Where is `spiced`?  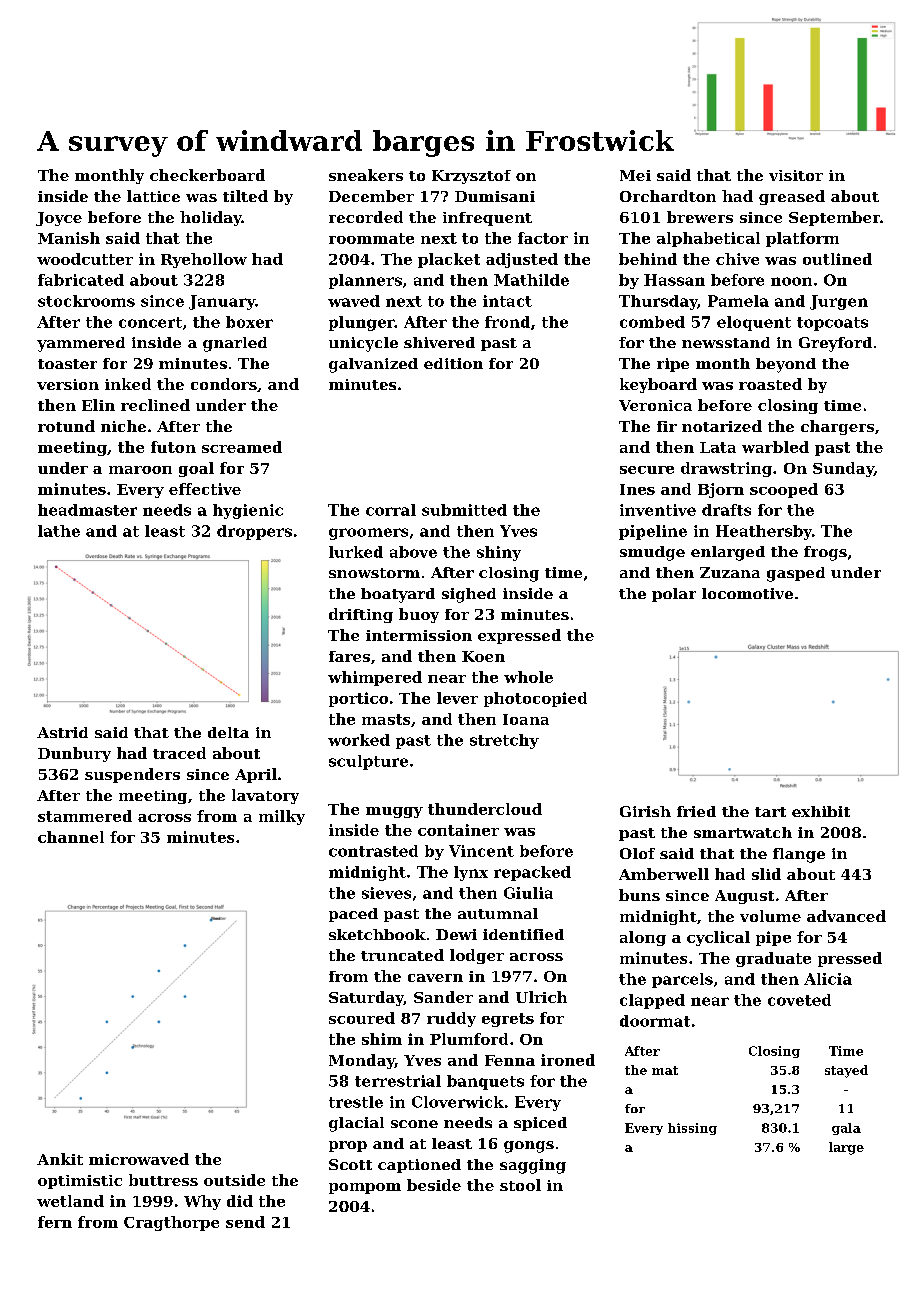 spiced is located at coordinates (540, 1124).
